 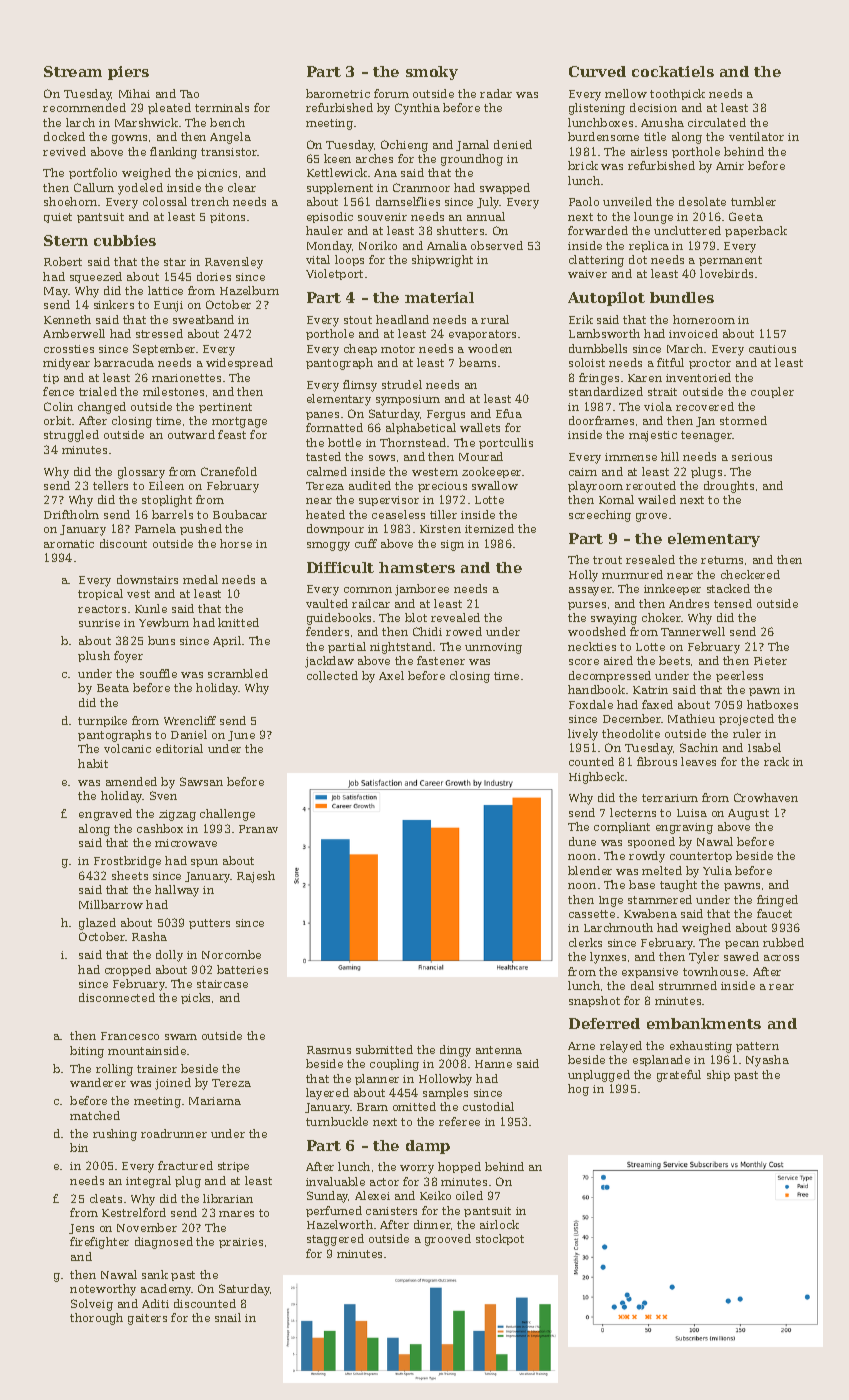 I want to click on piers, so click(x=128, y=73).
